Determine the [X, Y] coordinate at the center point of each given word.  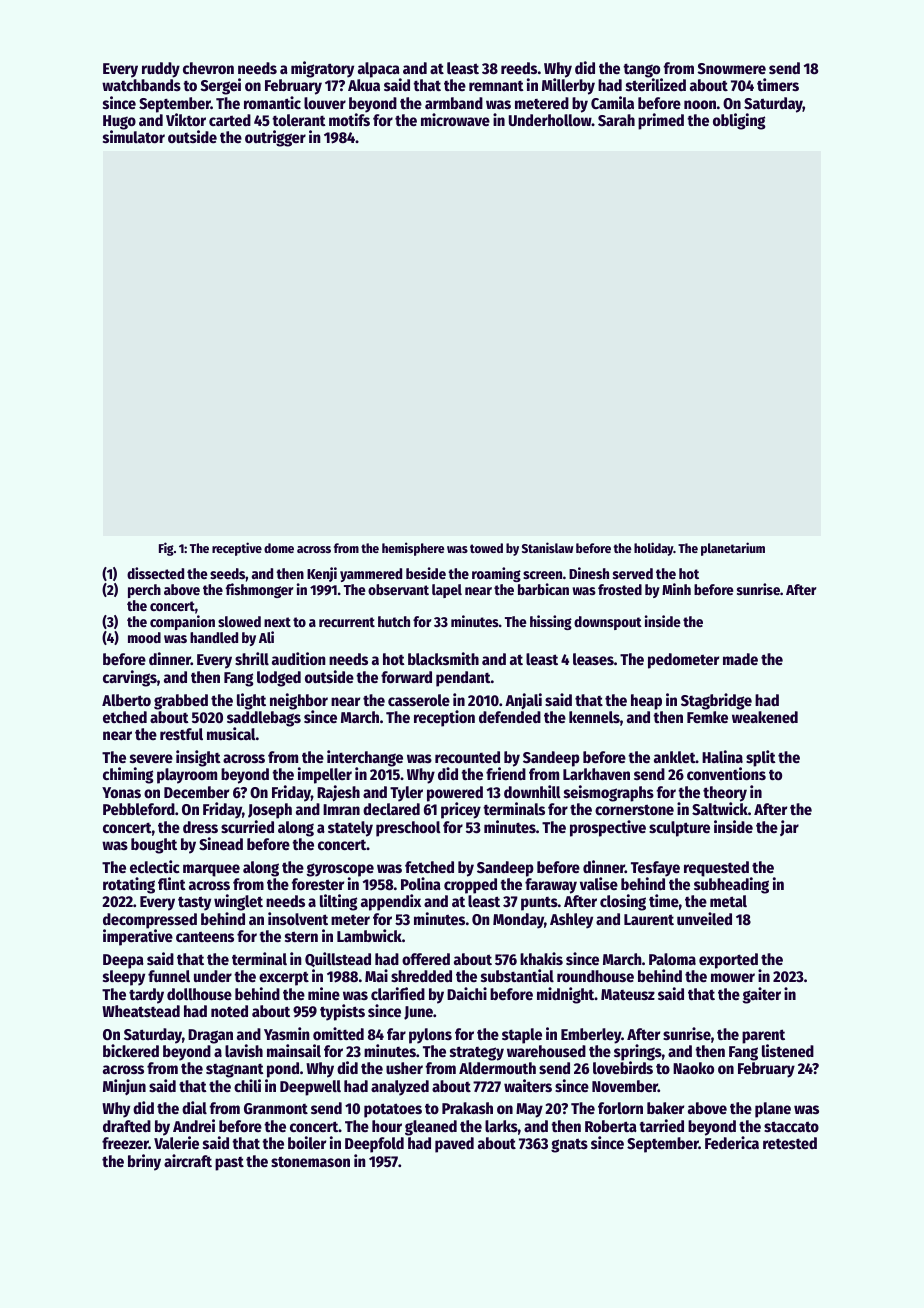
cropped [470, 886]
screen [542, 575]
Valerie [176, 1142]
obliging [739, 121]
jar [789, 828]
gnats [569, 1145]
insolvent [298, 918]
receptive [237, 549]
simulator [134, 137]
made [740, 659]
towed [486, 548]
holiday [654, 549]
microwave [455, 119]
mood [144, 637]
